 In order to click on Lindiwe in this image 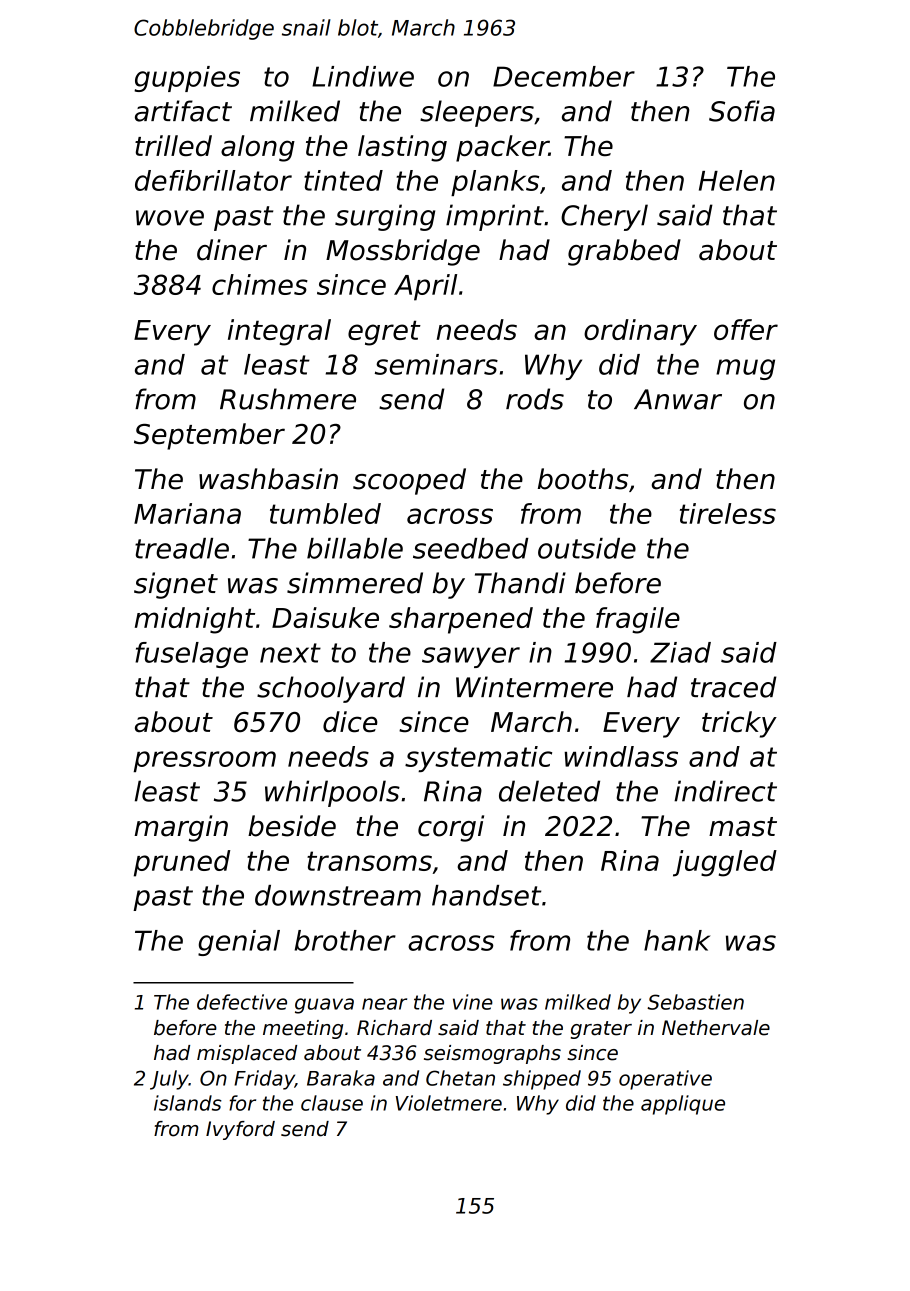, I will do `click(363, 76)`.
